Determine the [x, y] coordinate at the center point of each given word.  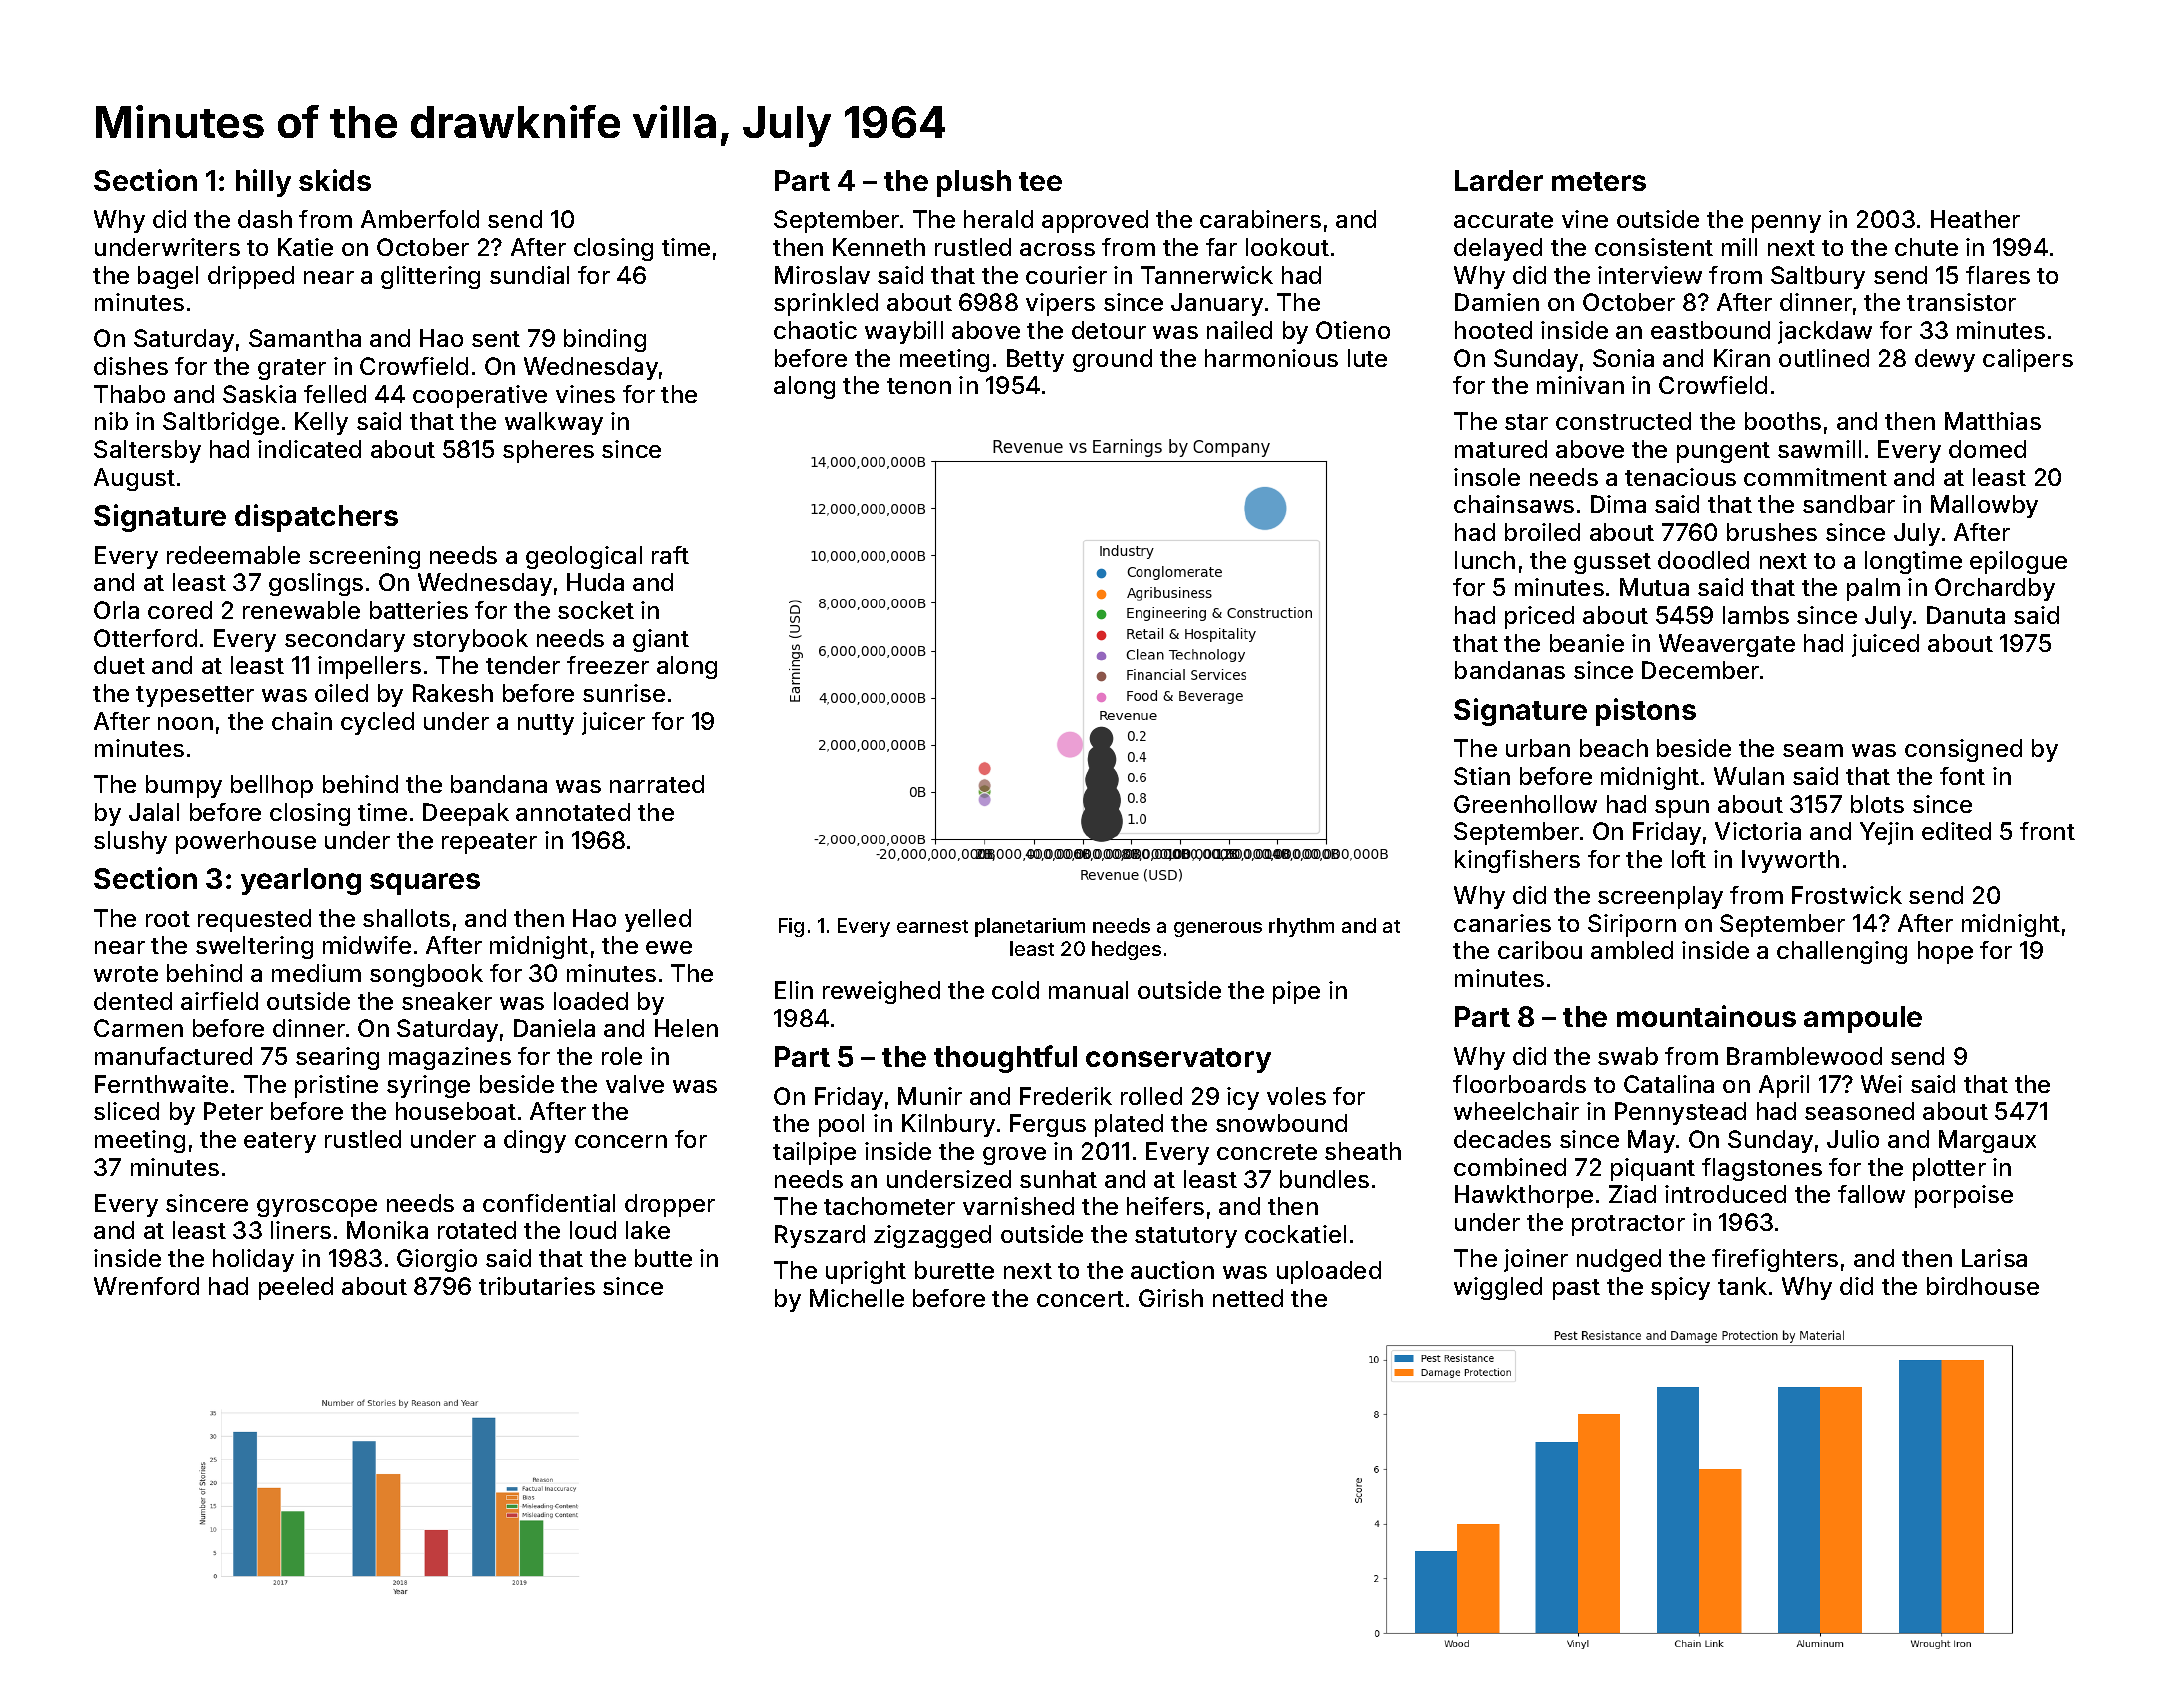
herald [998, 219]
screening [364, 557]
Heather [1975, 219]
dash [265, 219]
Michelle [857, 1298]
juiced [1885, 645]
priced [1539, 617]
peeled [296, 1288]
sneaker [447, 1001]
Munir [930, 1096]
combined [1510, 1167]
